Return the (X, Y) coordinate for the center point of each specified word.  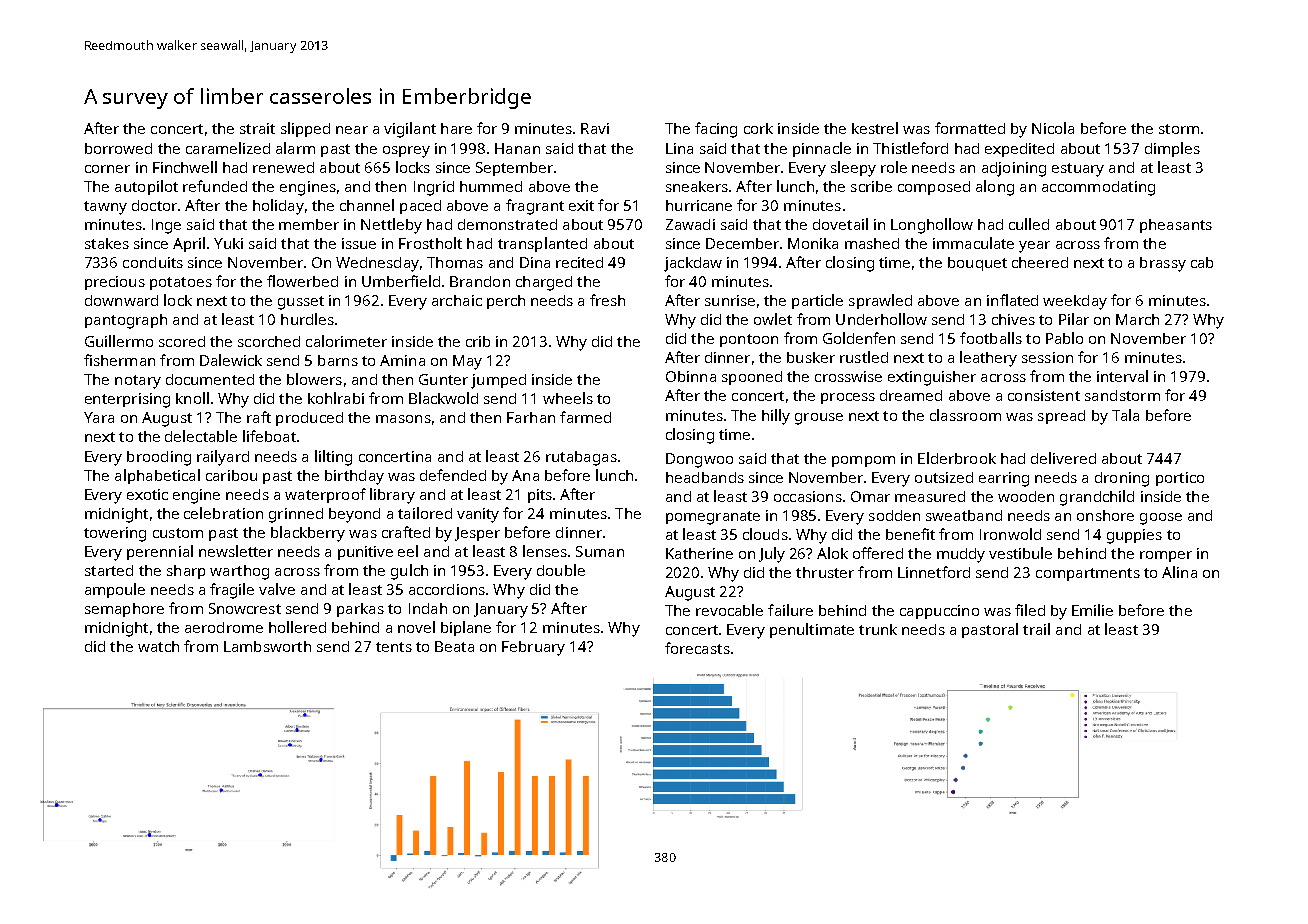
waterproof (325, 495)
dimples (1172, 149)
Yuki (228, 243)
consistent (1044, 395)
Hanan (517, 148)
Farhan (531, 417)
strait (257, 128)
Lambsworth (267, 646)
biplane (466, 628)
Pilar (1074, 319)
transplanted (542, 244)
